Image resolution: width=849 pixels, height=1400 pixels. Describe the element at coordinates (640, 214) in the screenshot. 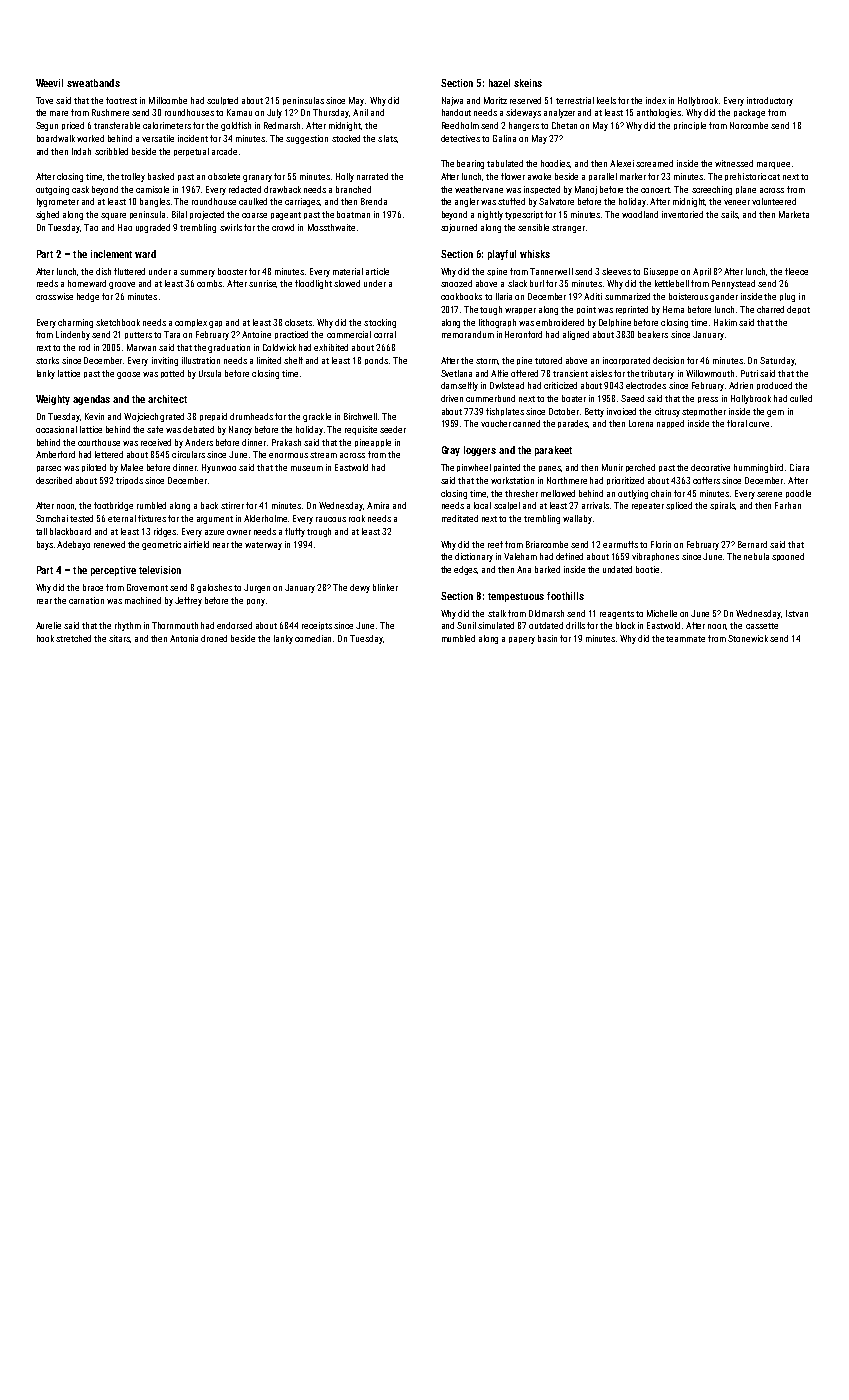

I see `woodland` at that location.
